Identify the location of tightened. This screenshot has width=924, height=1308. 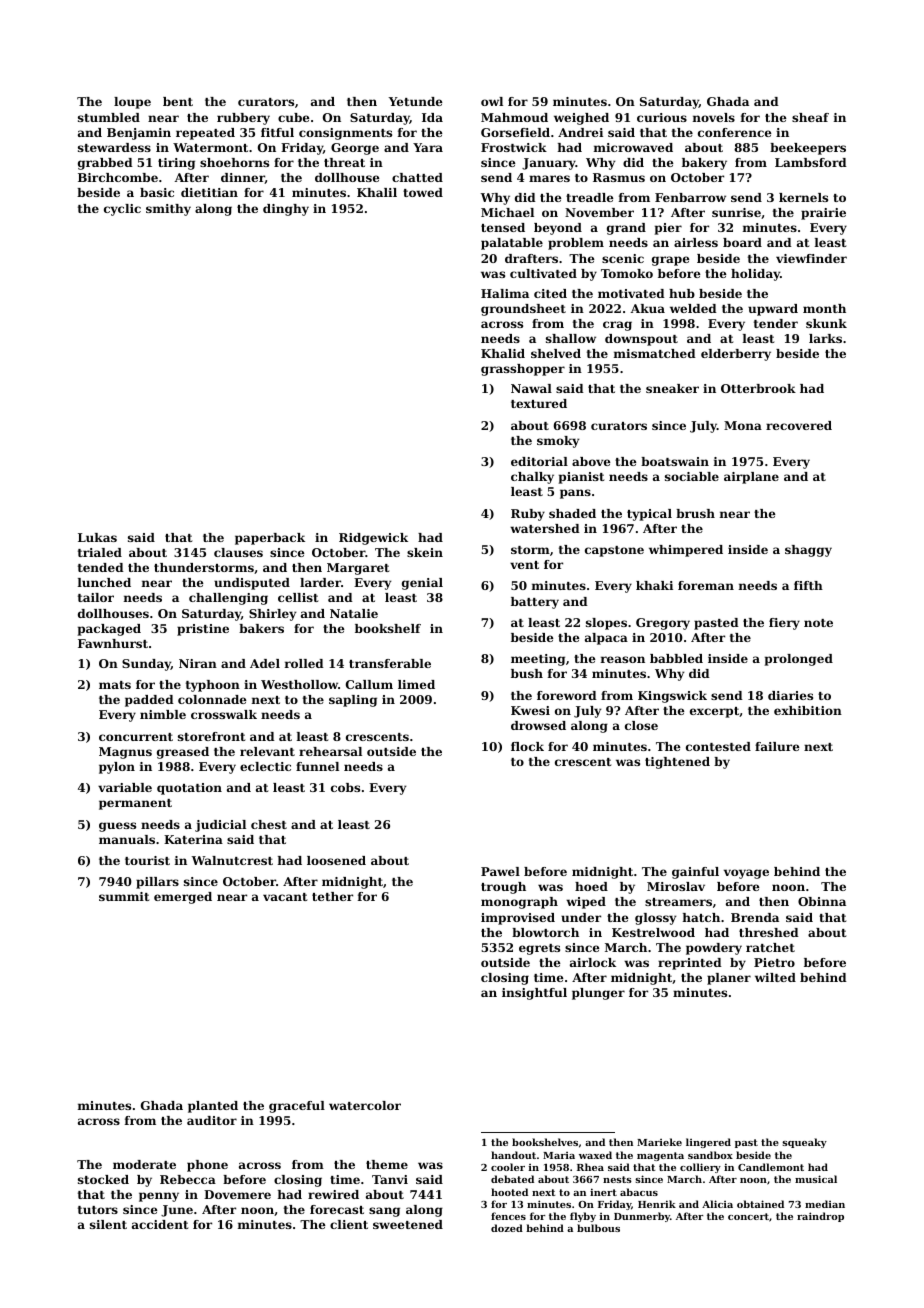
(677, 763).
